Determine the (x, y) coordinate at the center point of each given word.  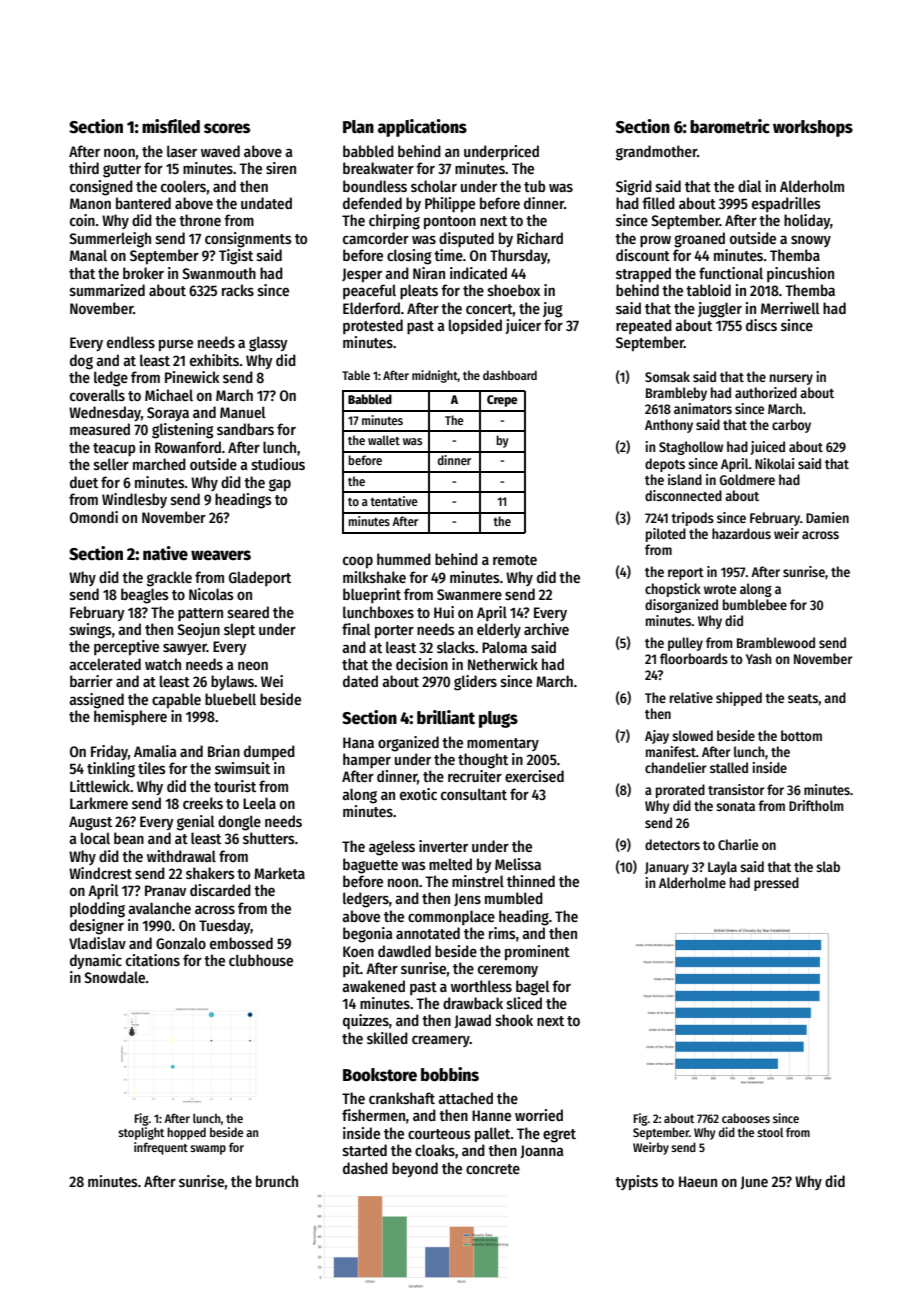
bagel (533, 988)
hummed (404, 559)
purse (176, 345)
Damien (827, 517)
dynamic (96, 961)
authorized (766, 392)
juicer (523, 326)
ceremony (508, 971)
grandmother (656, 153)
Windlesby (134, 500)
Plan (358, 127)
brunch (277, 1181)
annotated (428, 933)
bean (129, 838)
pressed (776, 884)
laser (182, 151)
